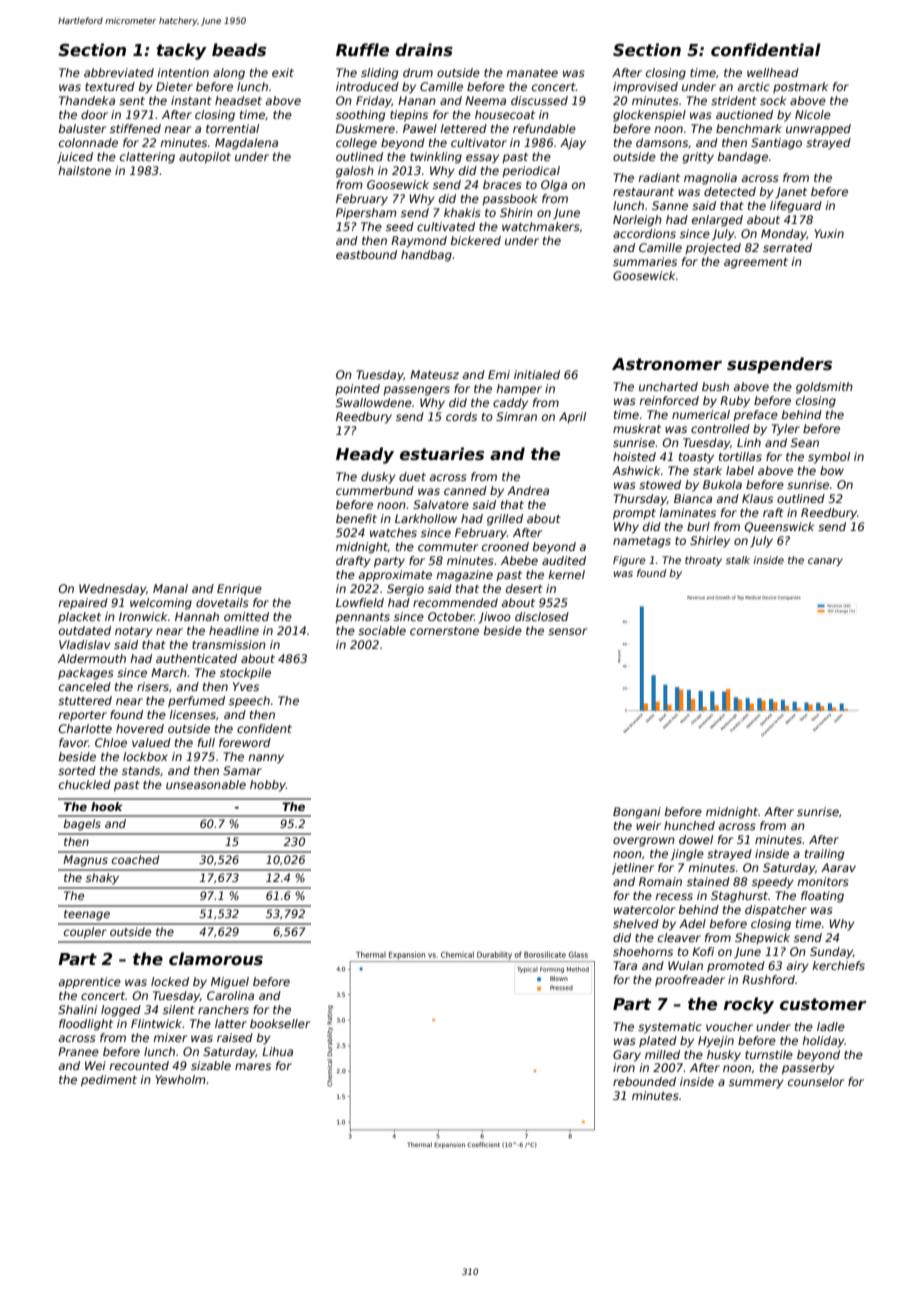 The image size is (924, 1308). What do you see at coordinates (366, 214) in the screenshot?
I see `Pipersham` at bounding box center [366, 214].
